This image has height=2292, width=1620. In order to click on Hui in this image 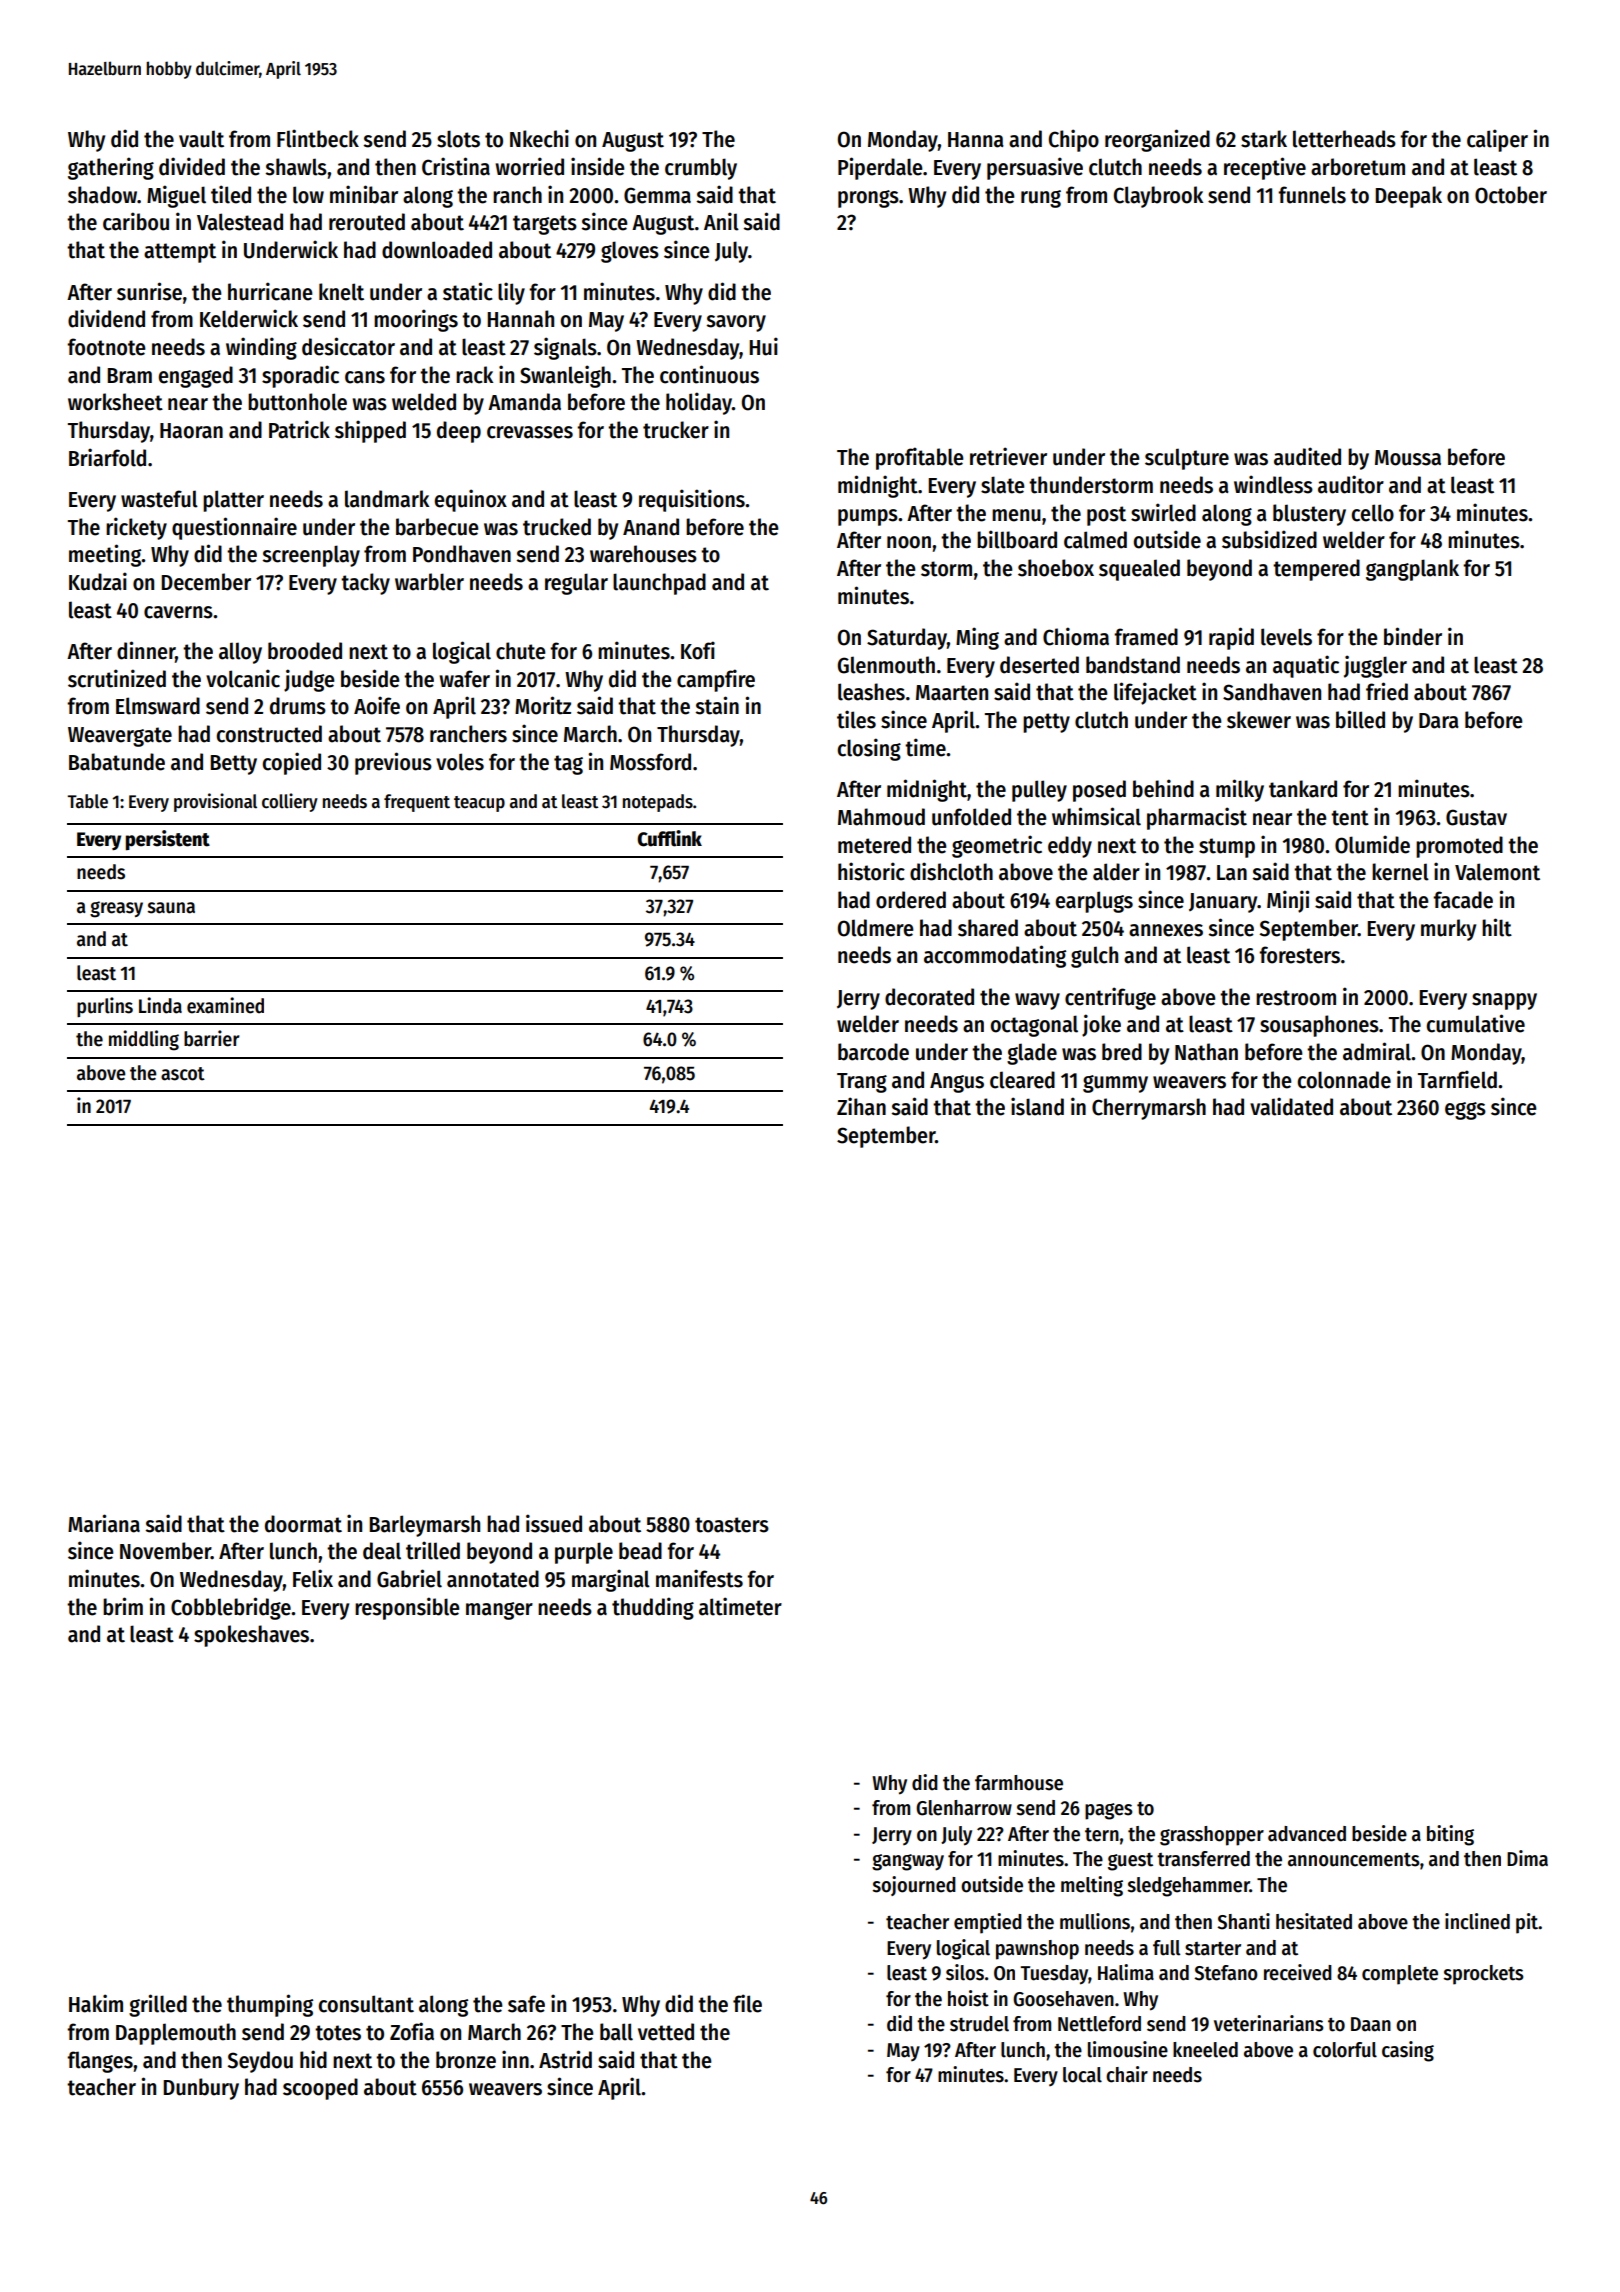, I will do `click(763, 346)`.
